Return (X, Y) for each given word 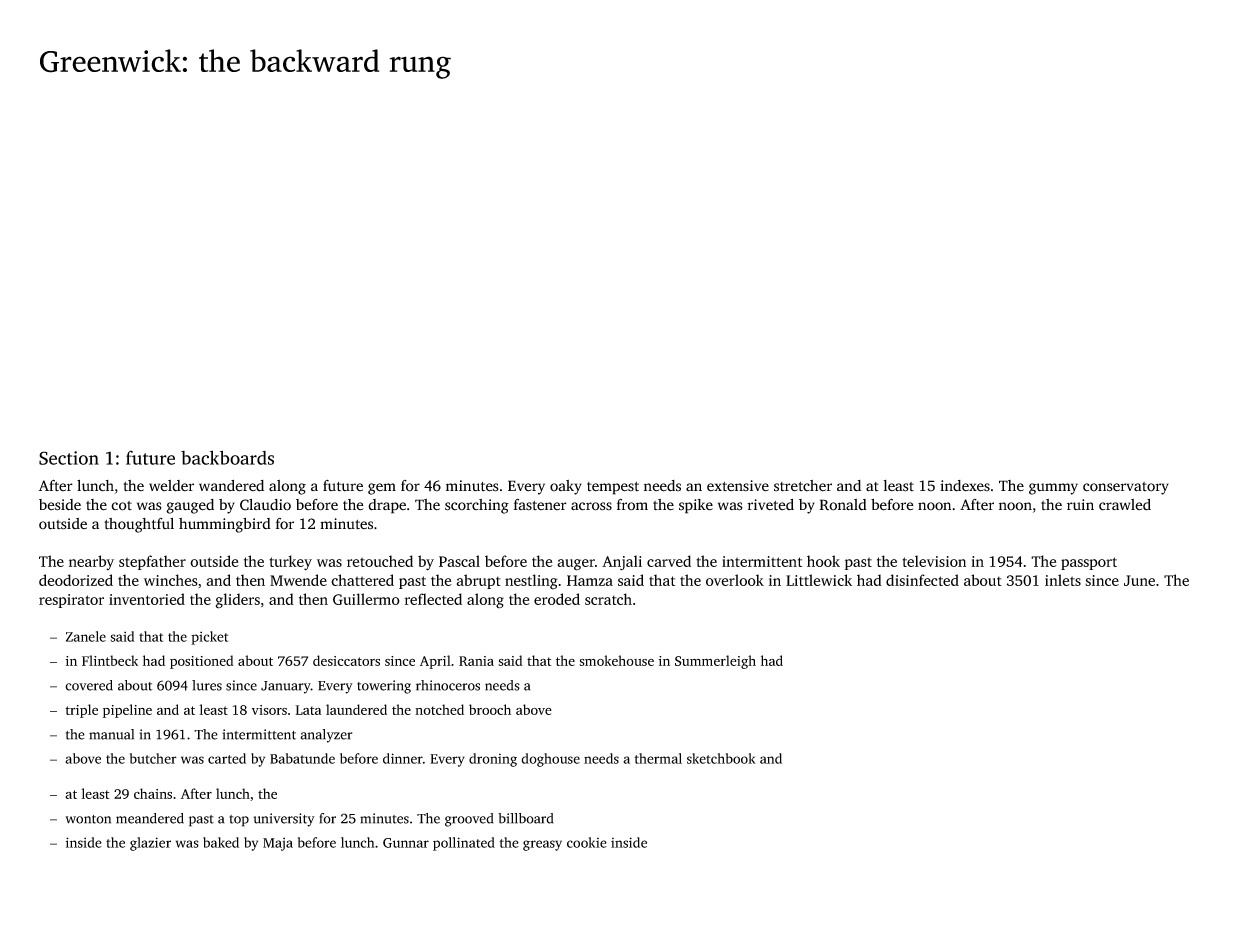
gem (382, 489)
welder (171, 486)
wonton (88, 819)
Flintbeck (110, 660)
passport (1089, 563)
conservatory (1126, 488)
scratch (608, 599)
